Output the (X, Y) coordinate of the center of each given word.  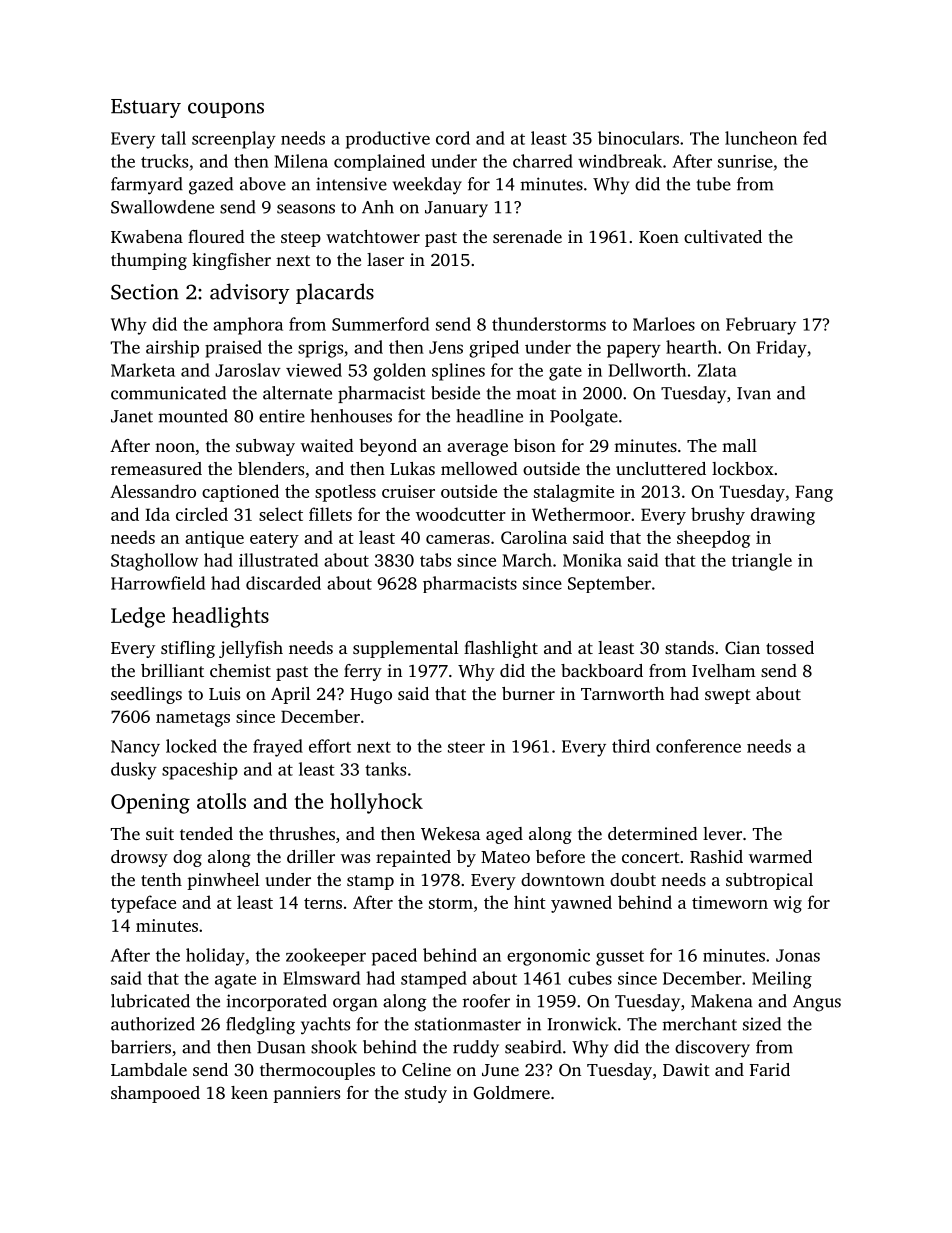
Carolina (534, 537)
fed (815, 138)
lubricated (150, 1001)
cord (453, 138)
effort (330, 746)
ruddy (476, 1049)
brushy (718, 516)
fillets (330, 514)
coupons (226, 110)
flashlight (501, 649)
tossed (790, 647)
